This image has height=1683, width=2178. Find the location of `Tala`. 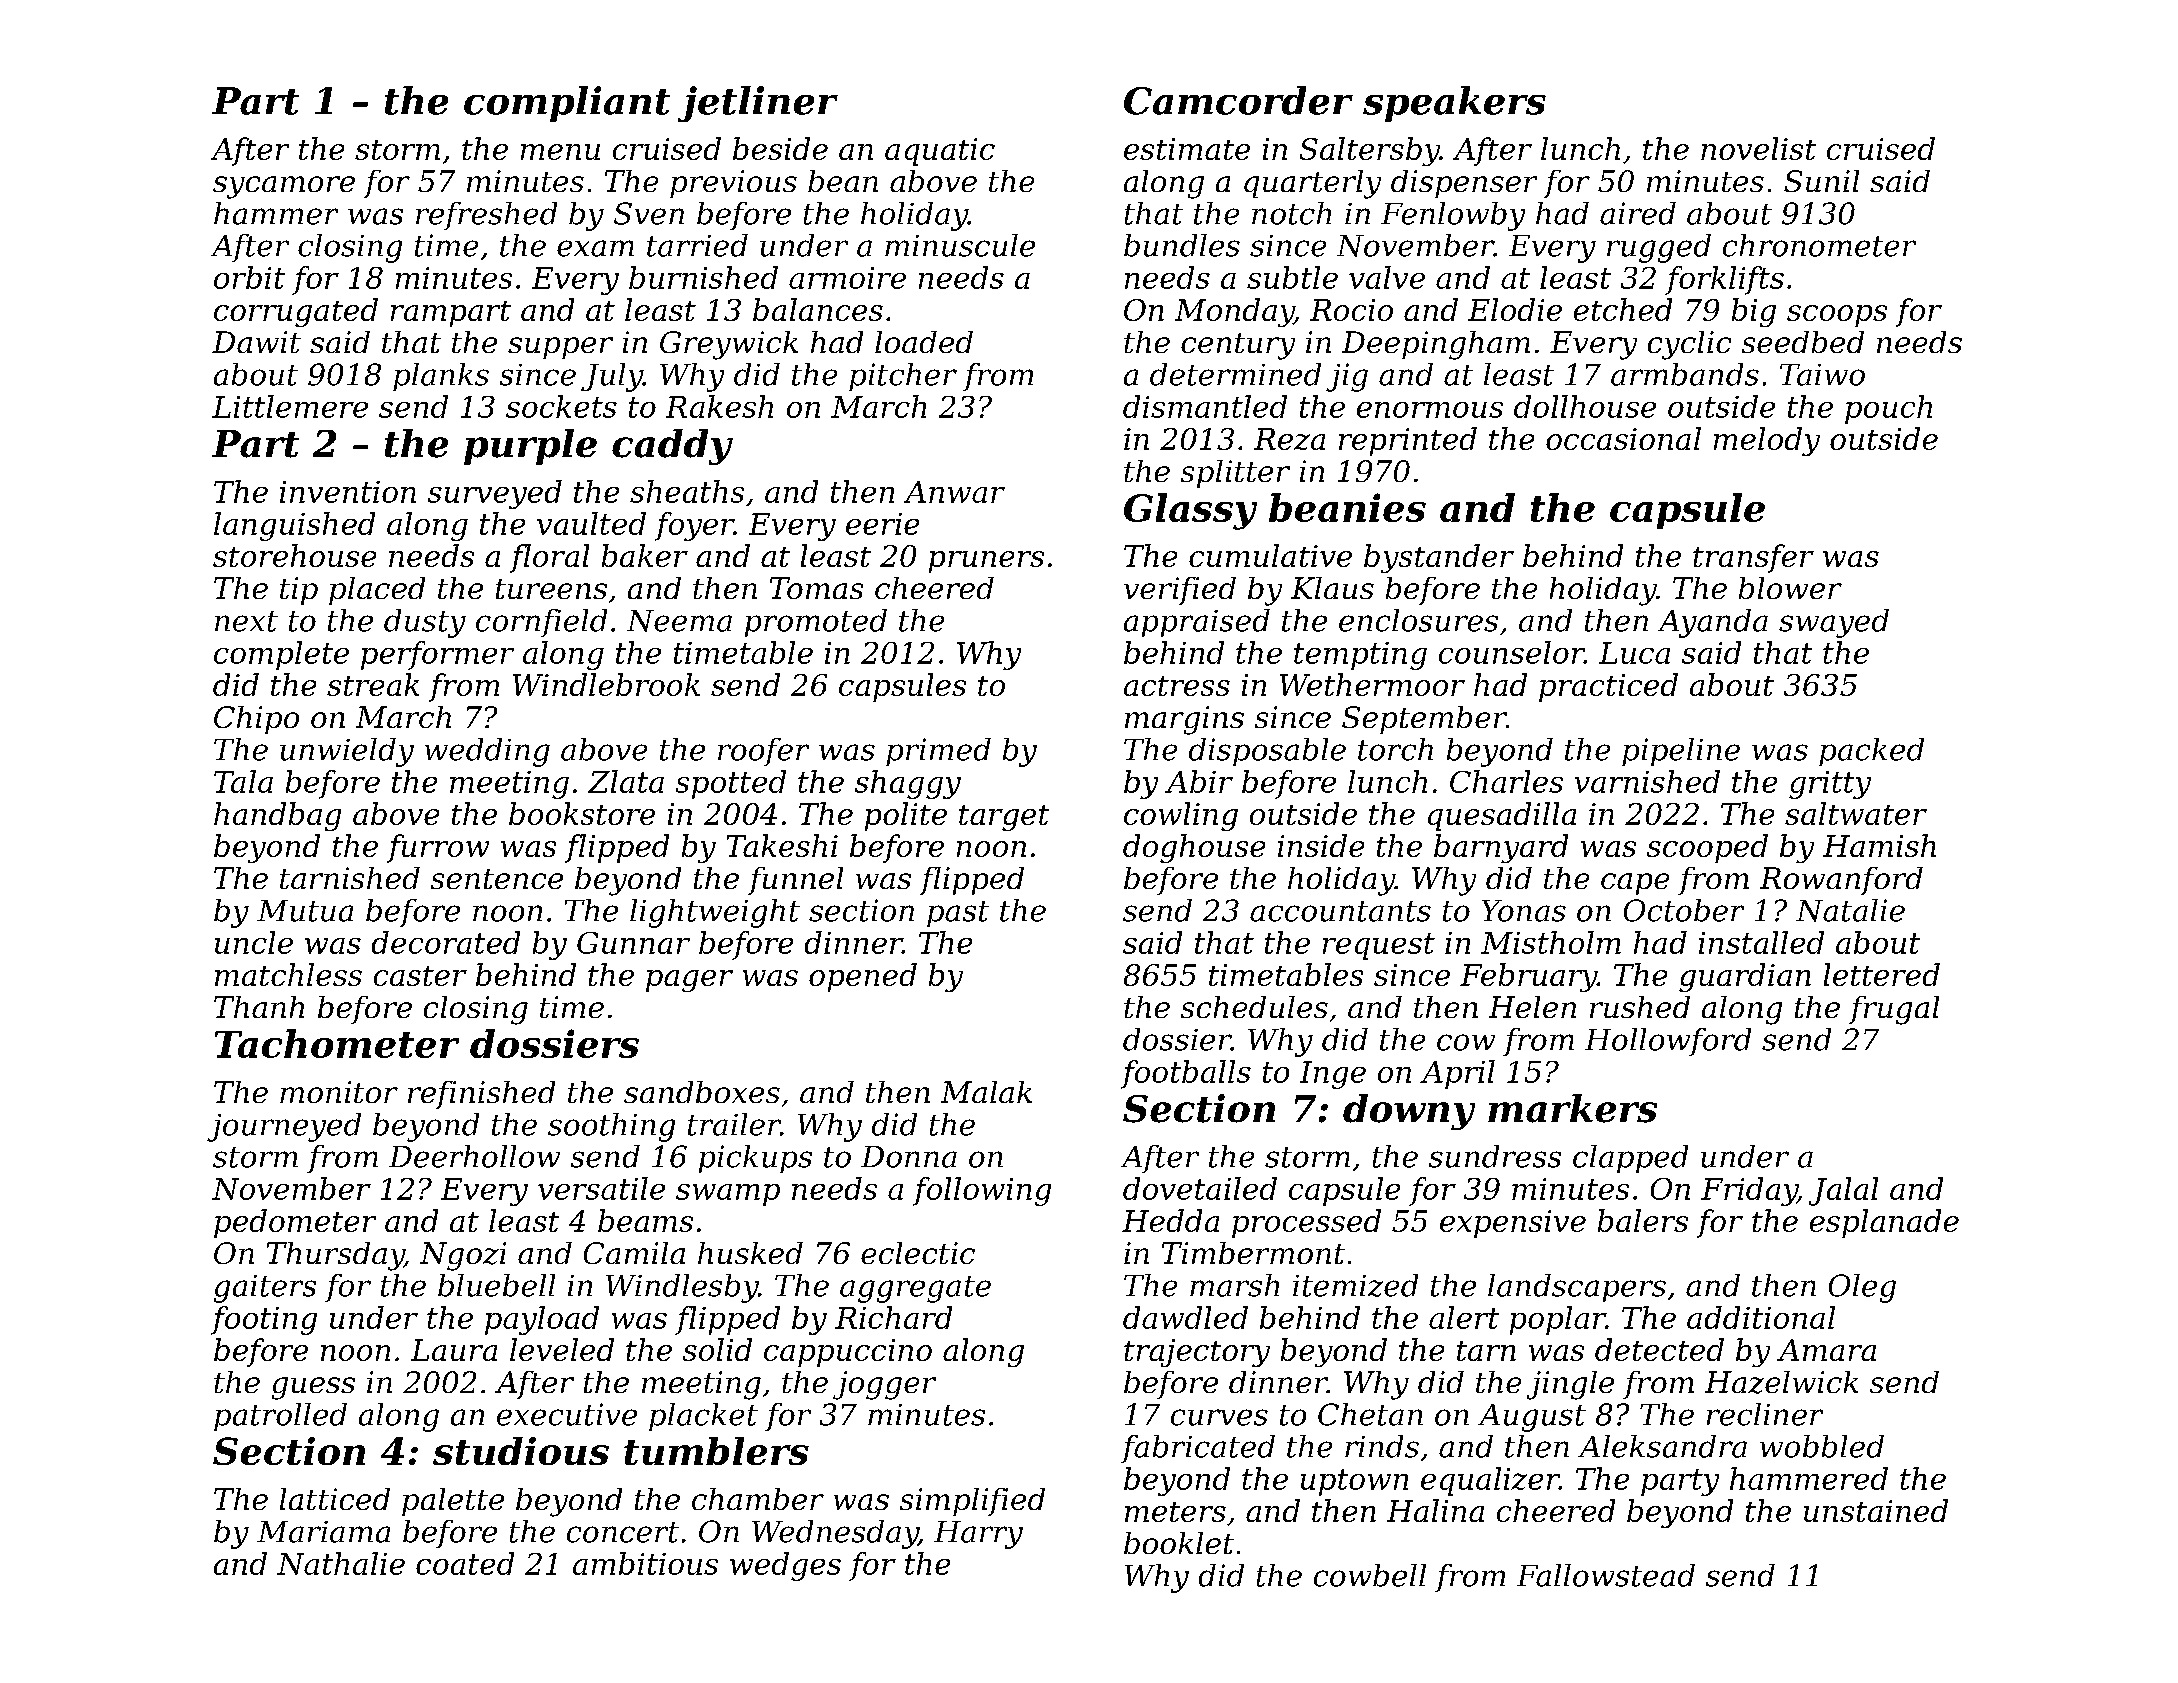

Tala is located at coordinates (243, 781).
